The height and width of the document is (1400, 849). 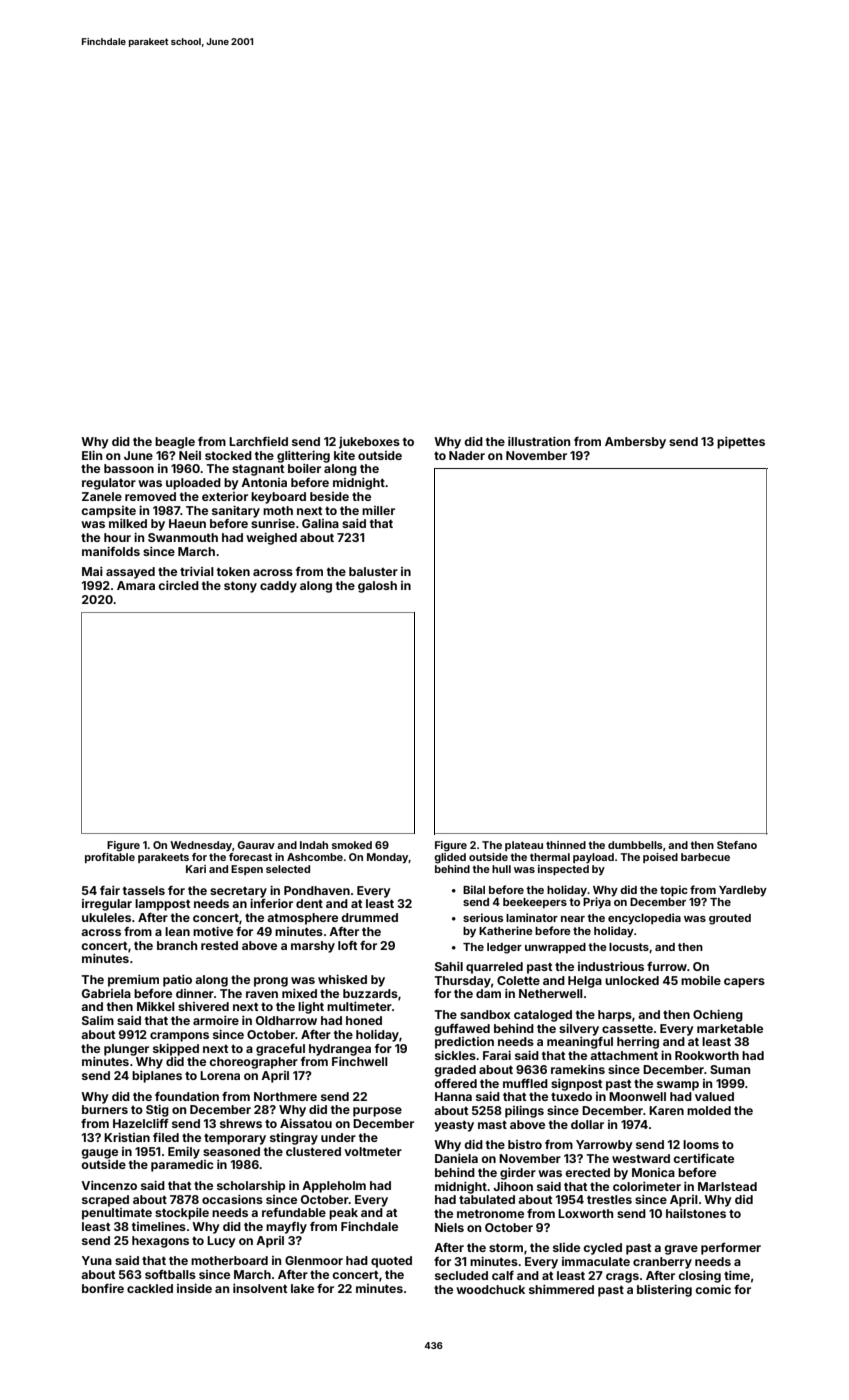 I want to click on beagle, so click(x=175, y=443).
